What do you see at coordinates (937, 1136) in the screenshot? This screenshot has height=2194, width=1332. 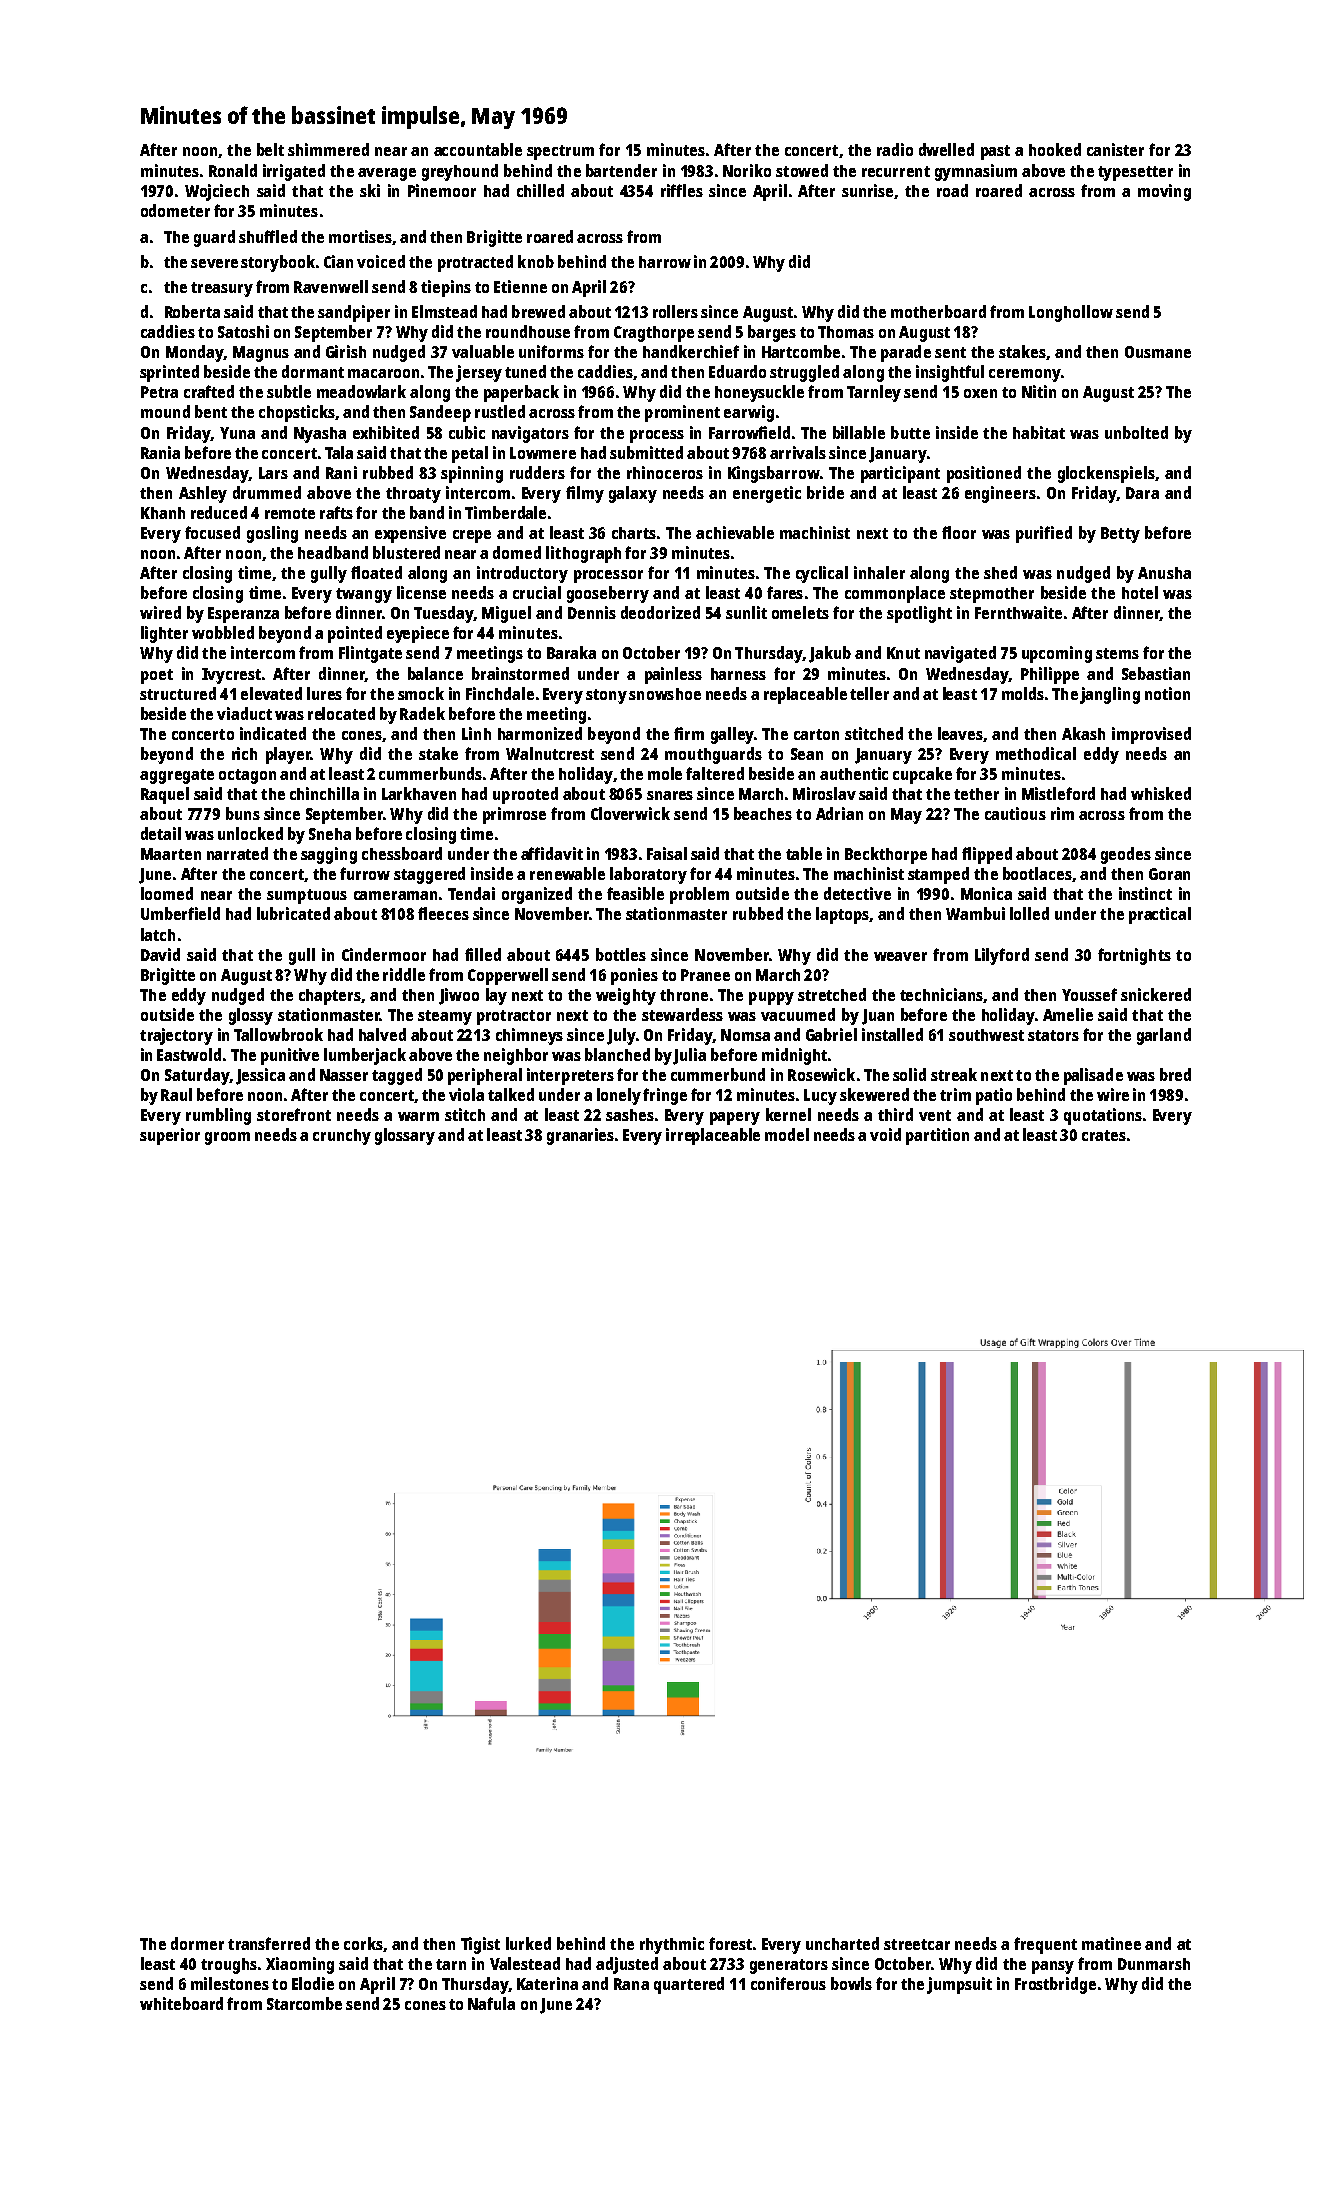 I see `partition` at bounding box center [937, 1136].
